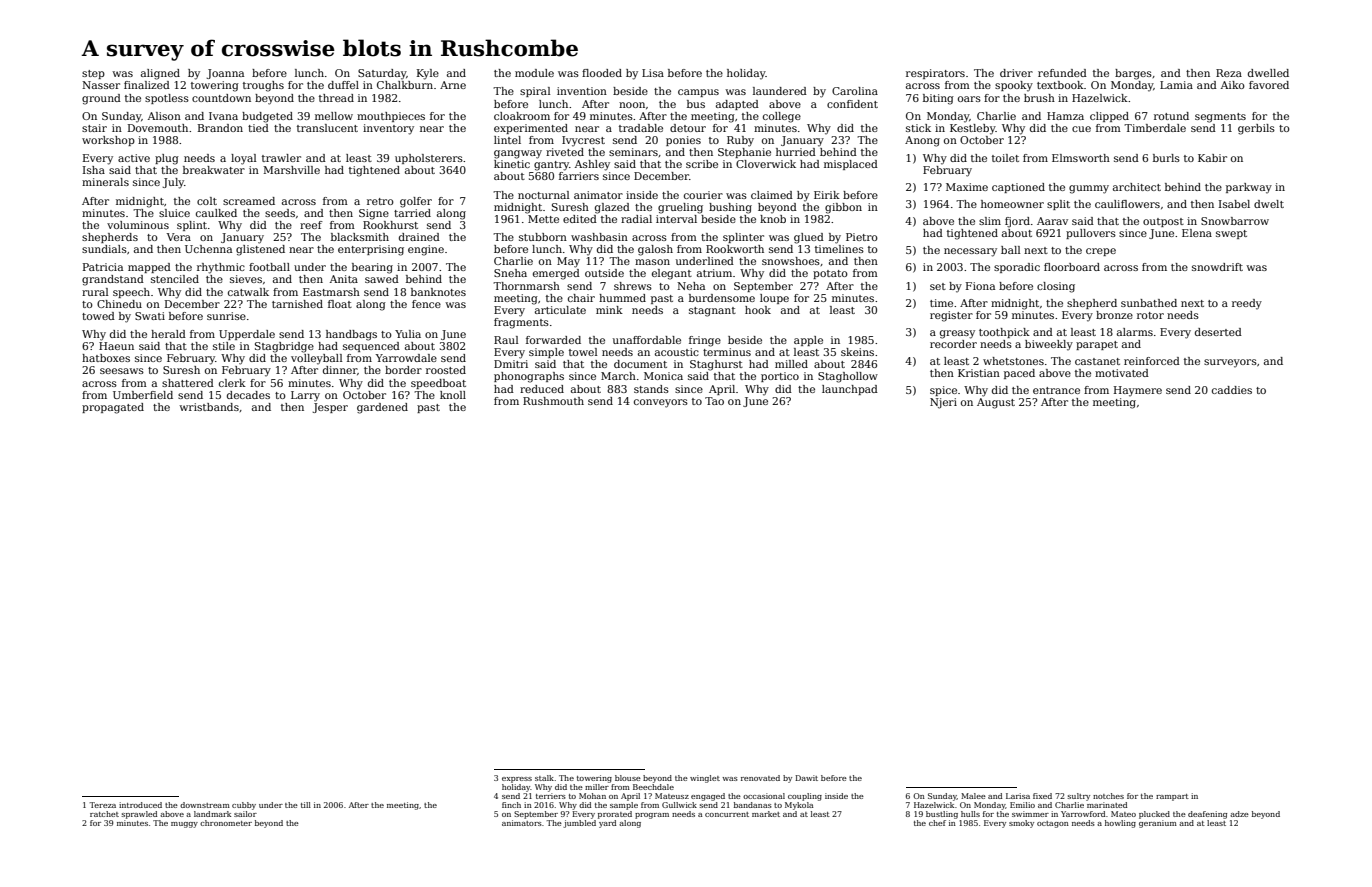  What do you see at coordinates (140, 805) in the image?
I see `introduced` at bounding box center [140, 805].
